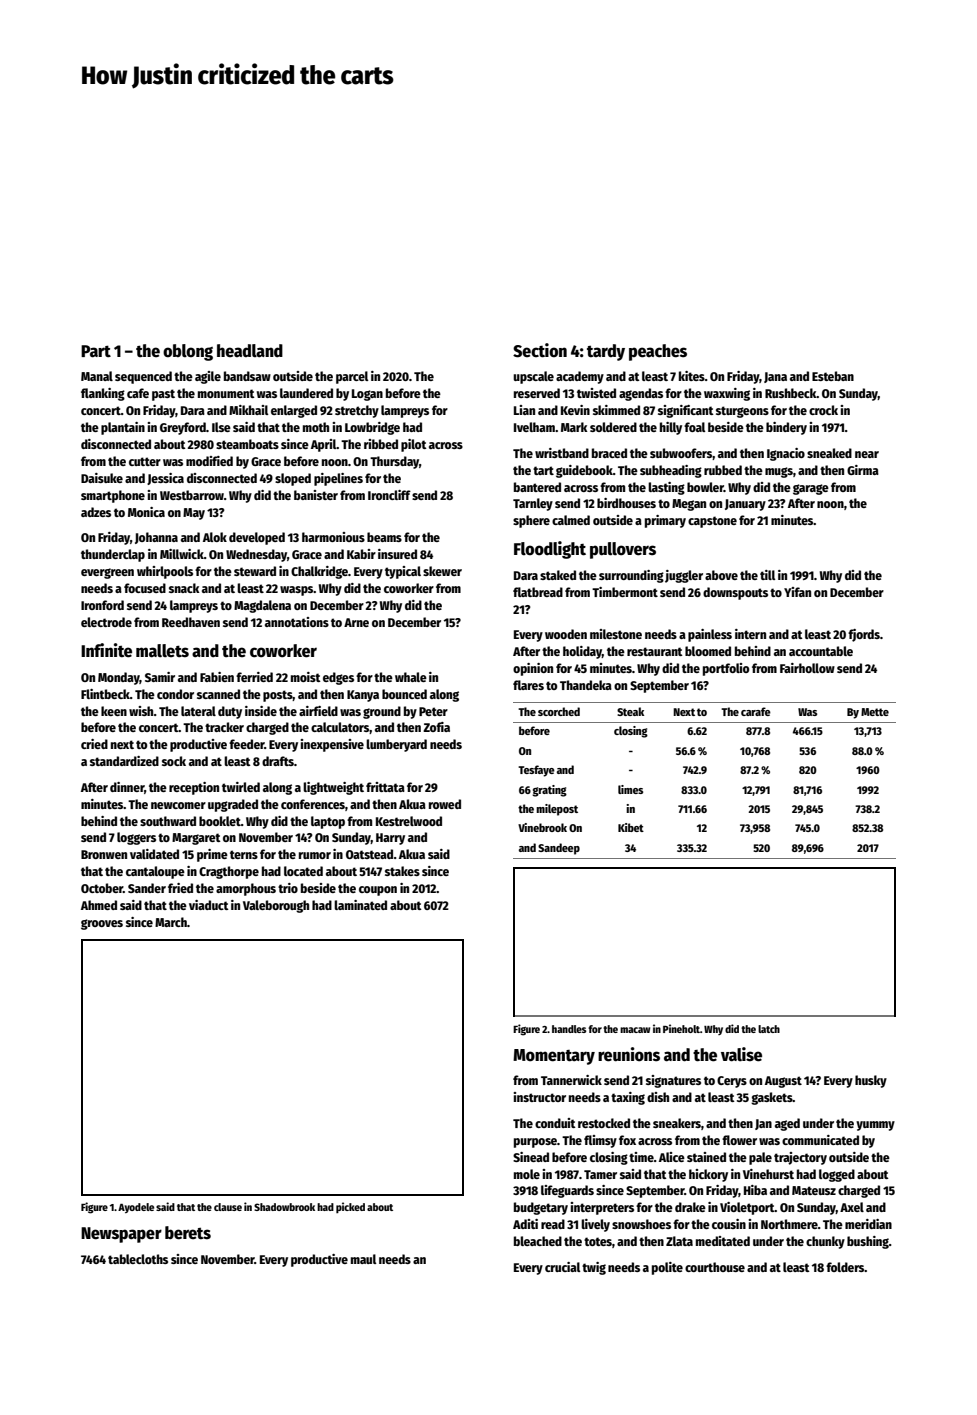 The image size is (977, 1415). What do you see at coordinates (196, 839) in the image?
I see `Margaret` at bounding box center [196, 839].
